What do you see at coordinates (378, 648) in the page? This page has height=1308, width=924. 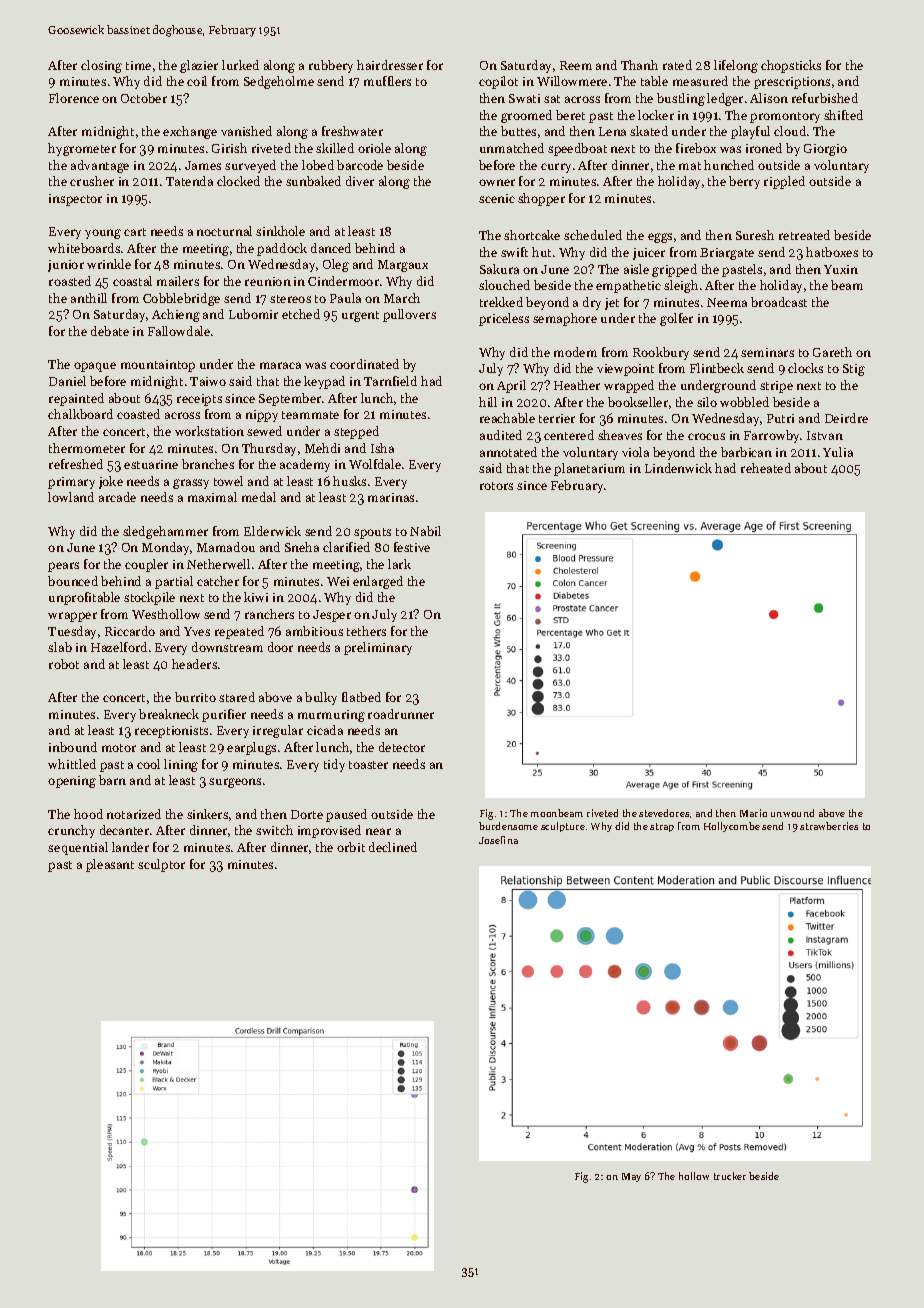 I see `preliminary` at bounding box center [378, 648].
